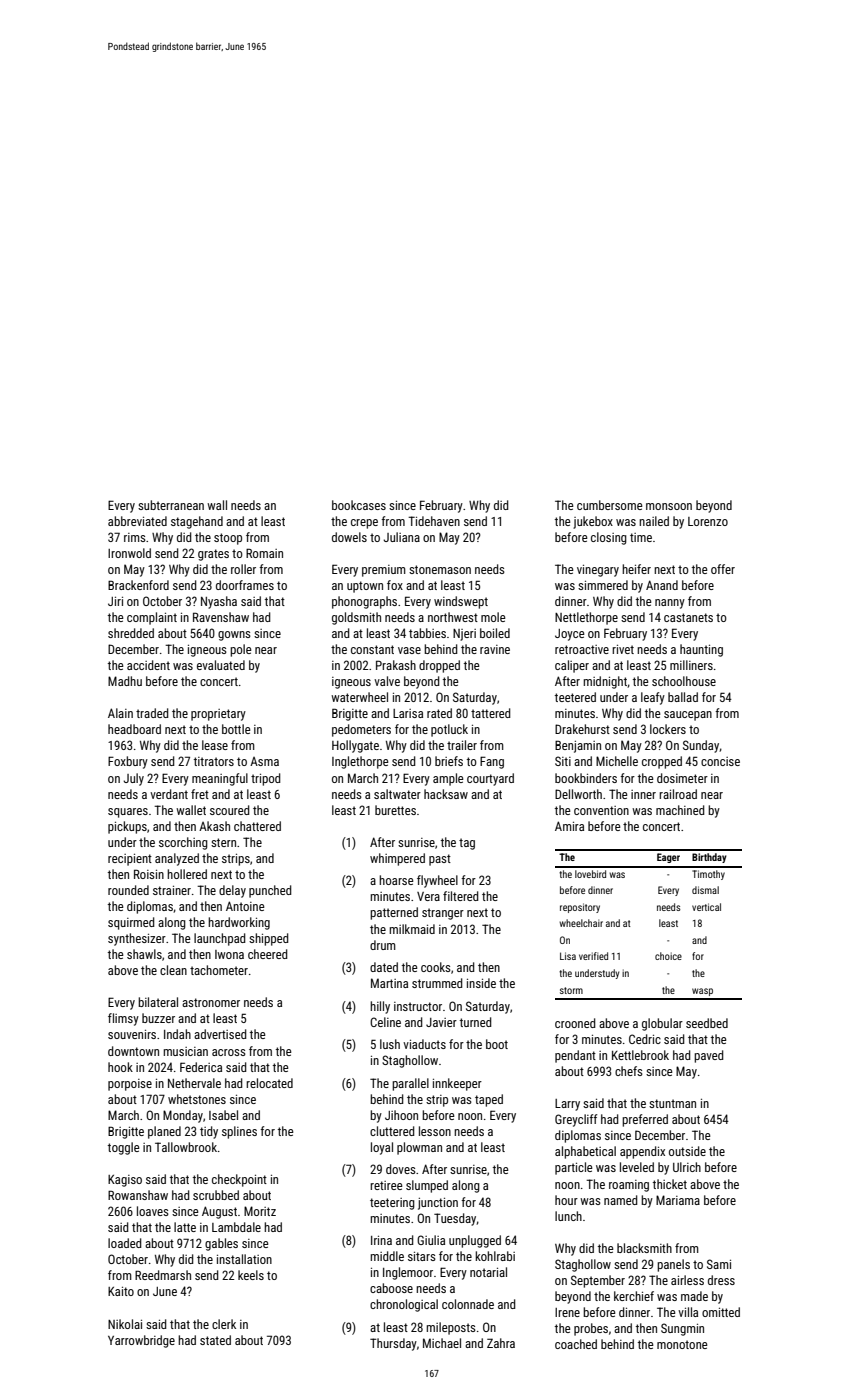  What do you see at coordinates (389, 983) in the screenshot?
I see `Martina` at bounding box center [389, 983].
